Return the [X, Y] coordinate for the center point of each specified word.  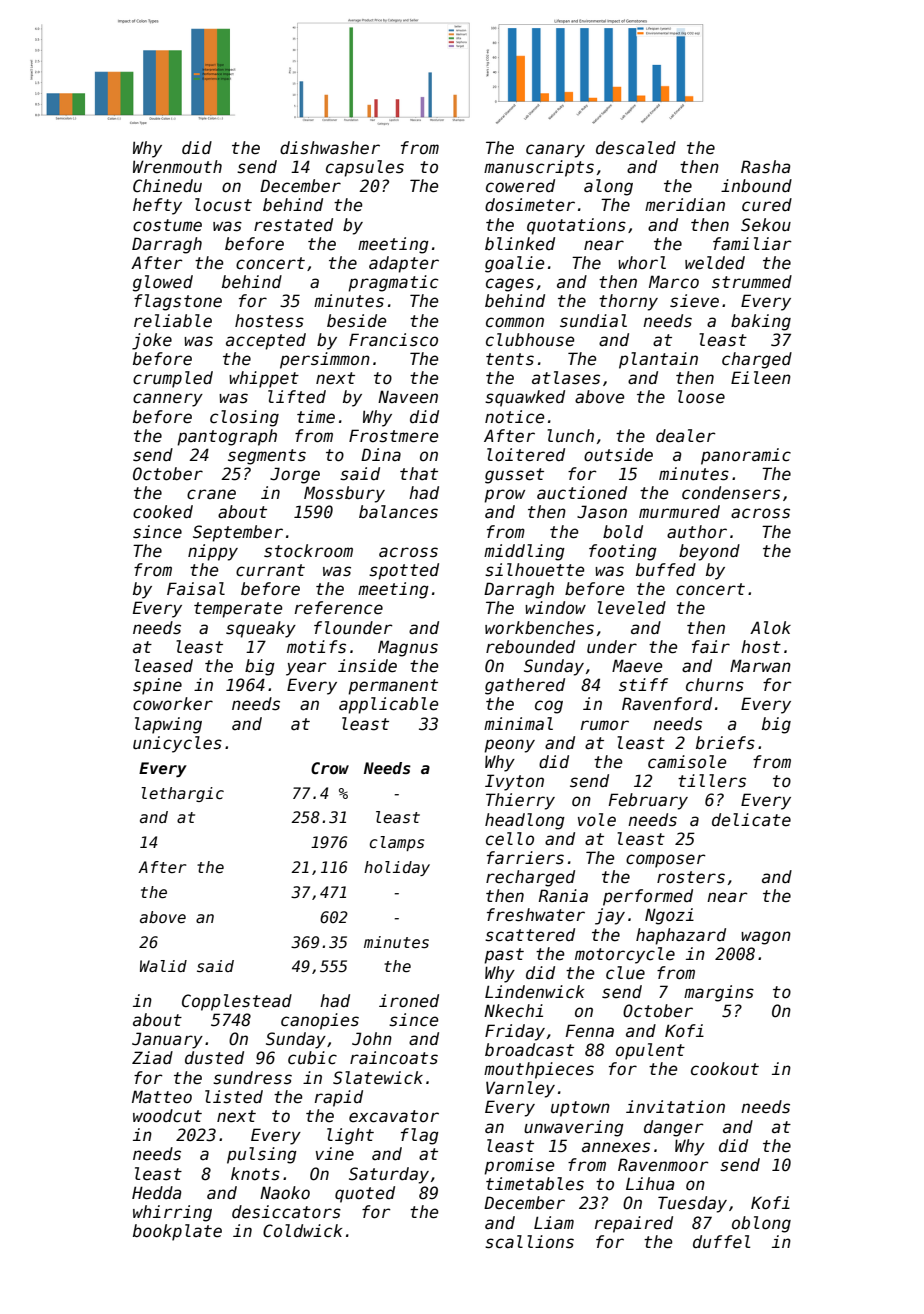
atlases [566, 378]
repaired [634, 1224]
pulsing [262, 1155]
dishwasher [330, 148]
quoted [365, 1194]
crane [211, 494]
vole [597, 820]
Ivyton [514, 782]
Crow [330, 768]
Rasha [766, 167]
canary [555, 151]
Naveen [408, 397]
